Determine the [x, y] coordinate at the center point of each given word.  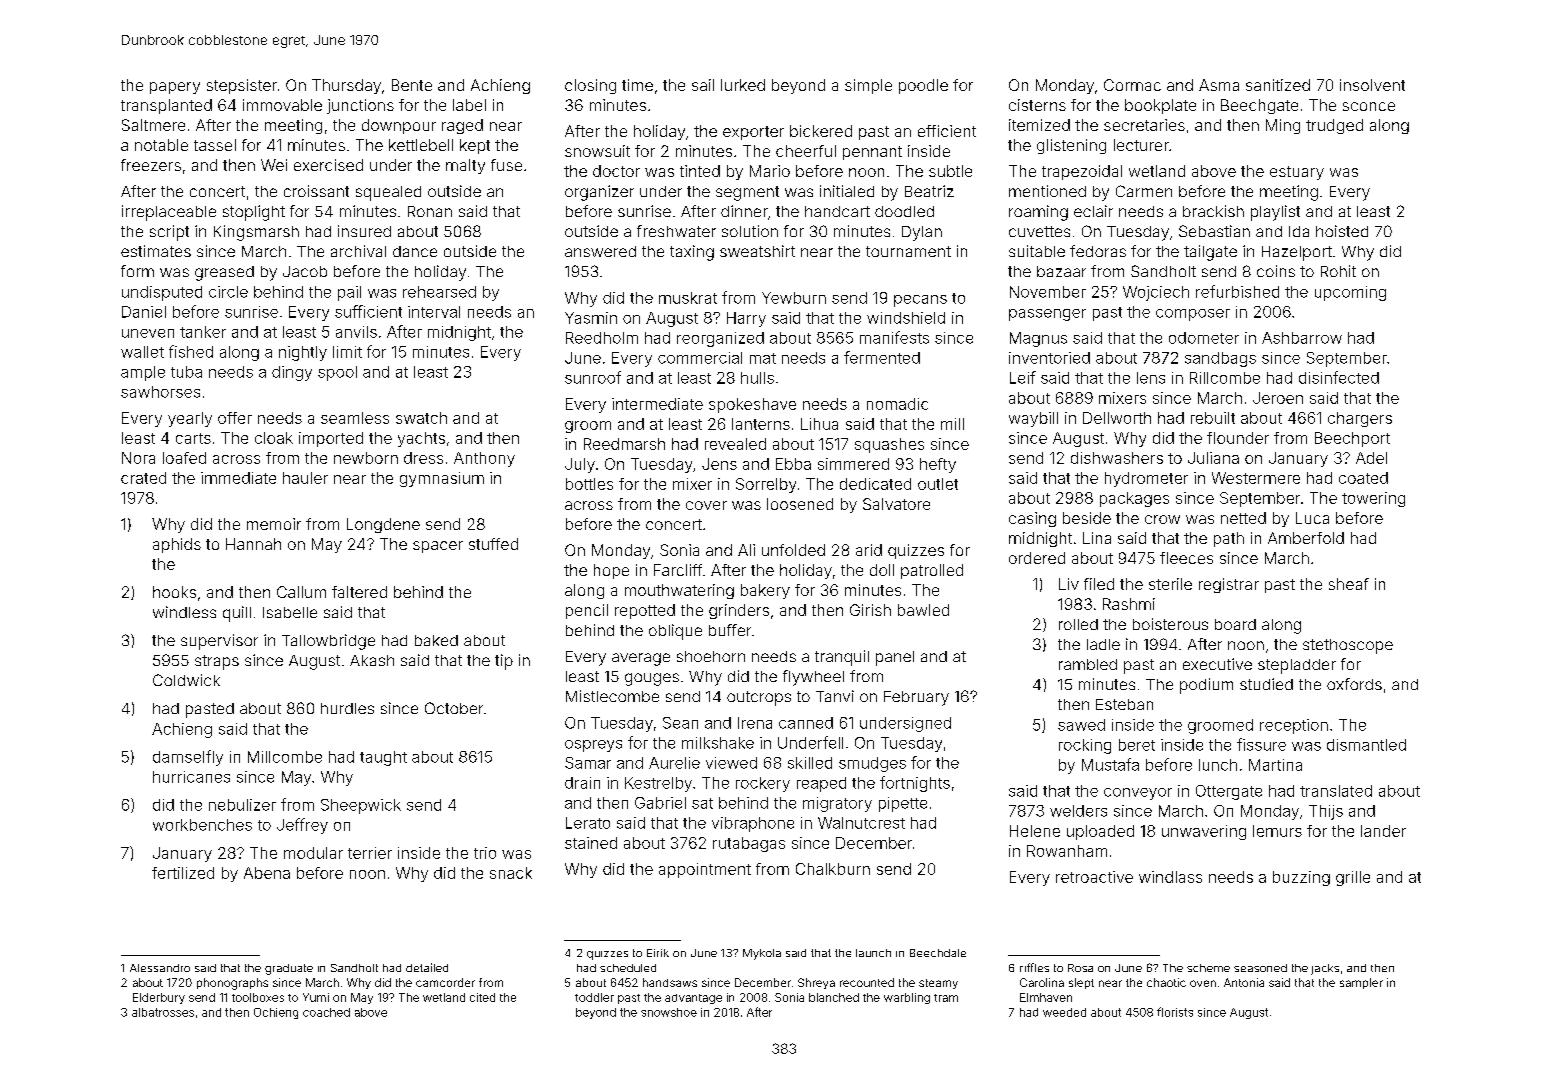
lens [1151, 378]
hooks [174, 592]
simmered [853, 464]
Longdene [383, 525]
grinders [739, 611]
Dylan [922, 233]
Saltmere [153, 125]
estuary [1297, 173]
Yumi [316, 997]
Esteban [1124, 704]
